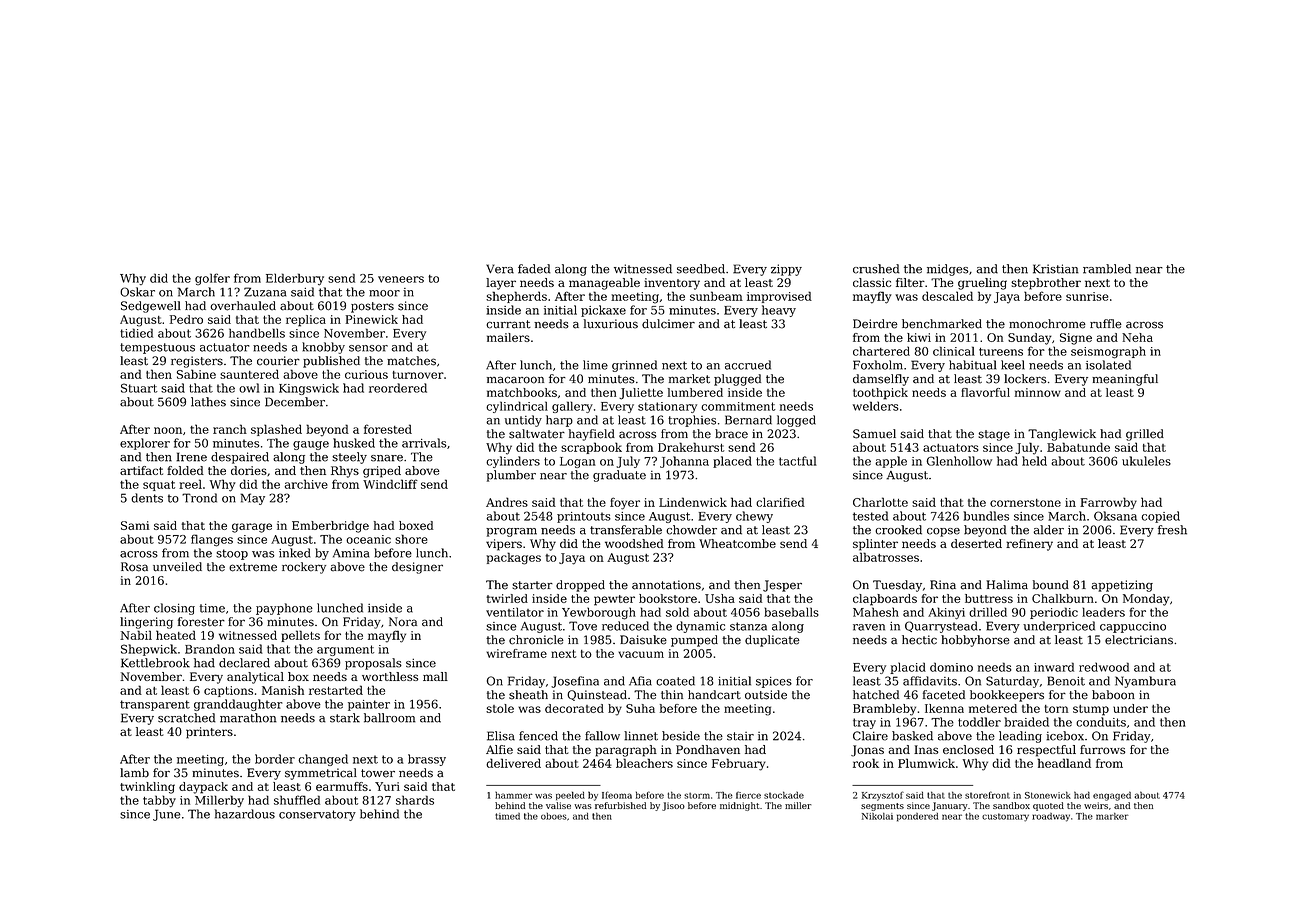 The image size is (1308, 924). Describe the element at coordinates (1056, 269) in the screenshot. I see `Kristian` at that location.
